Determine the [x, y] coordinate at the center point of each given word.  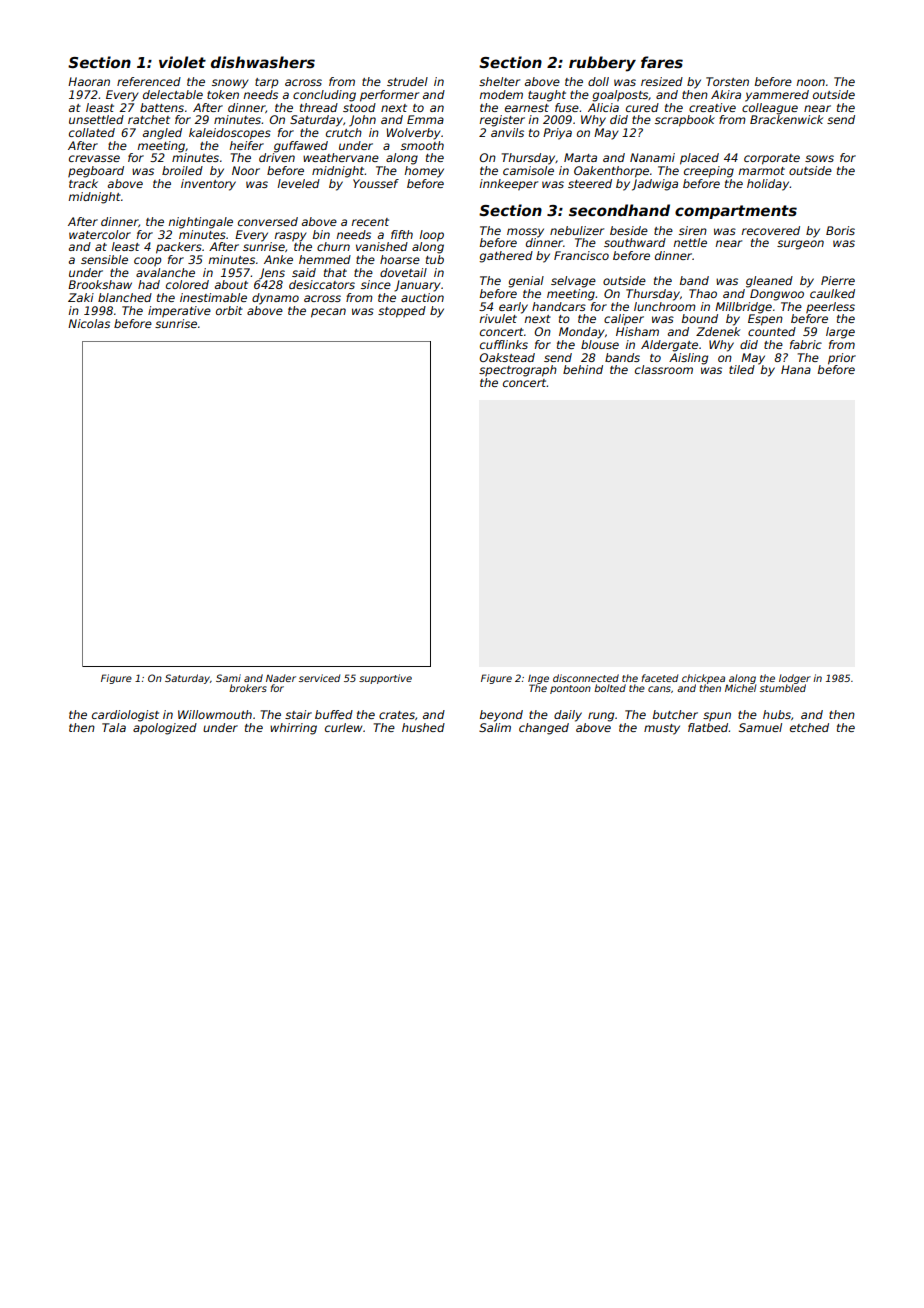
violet [182, 62]
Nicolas [89, 323]
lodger [795, 679]
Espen [765, 320]
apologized [165, 729]
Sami [228, 678]
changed [544, 729]
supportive [385, 679]
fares [662, 62]
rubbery [602, 64]
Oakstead [507, 357]
